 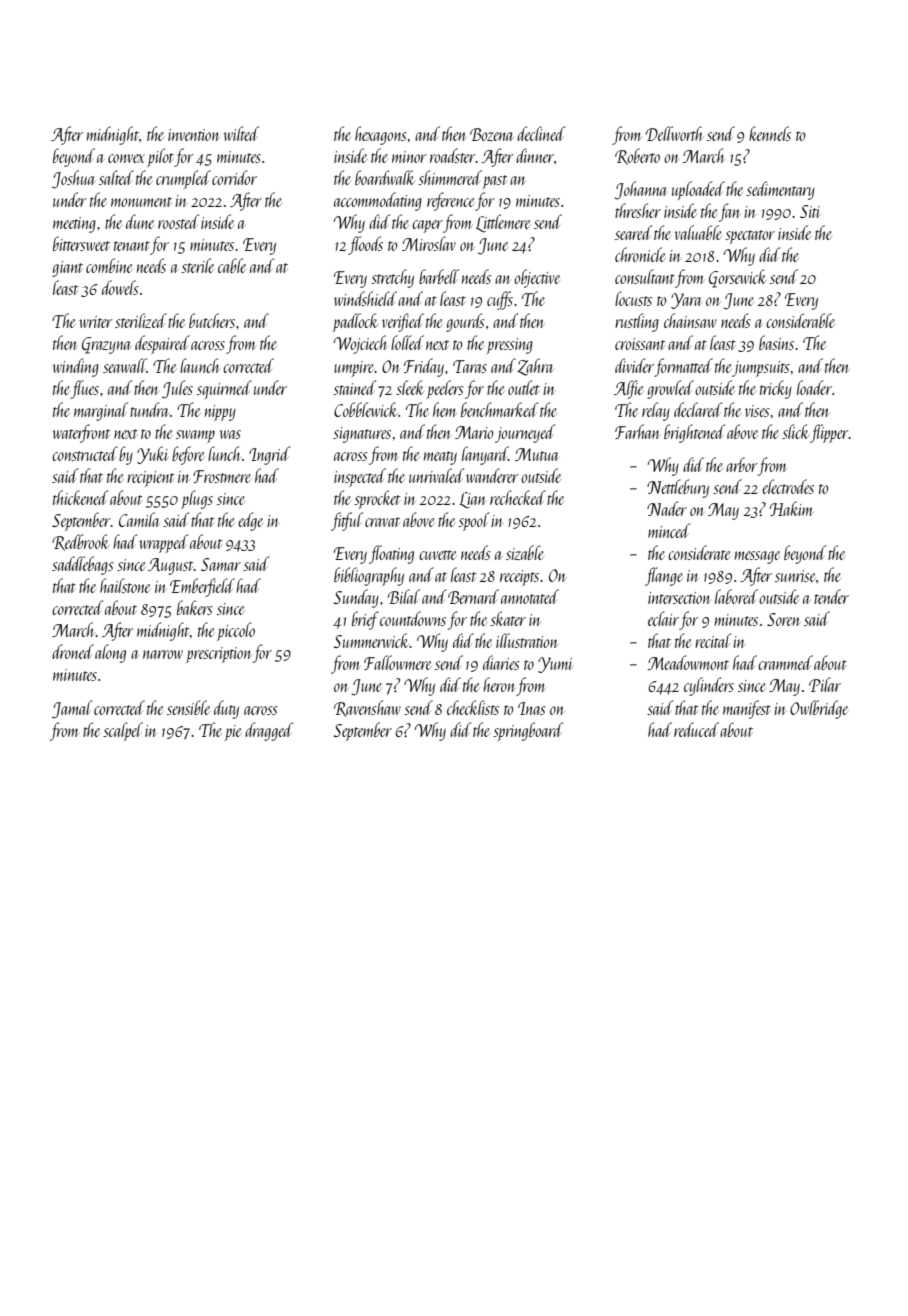 What do you see at coordinates (750, 237) in the screenshot?
I see `spectator` at bounding box center [750, 237].
